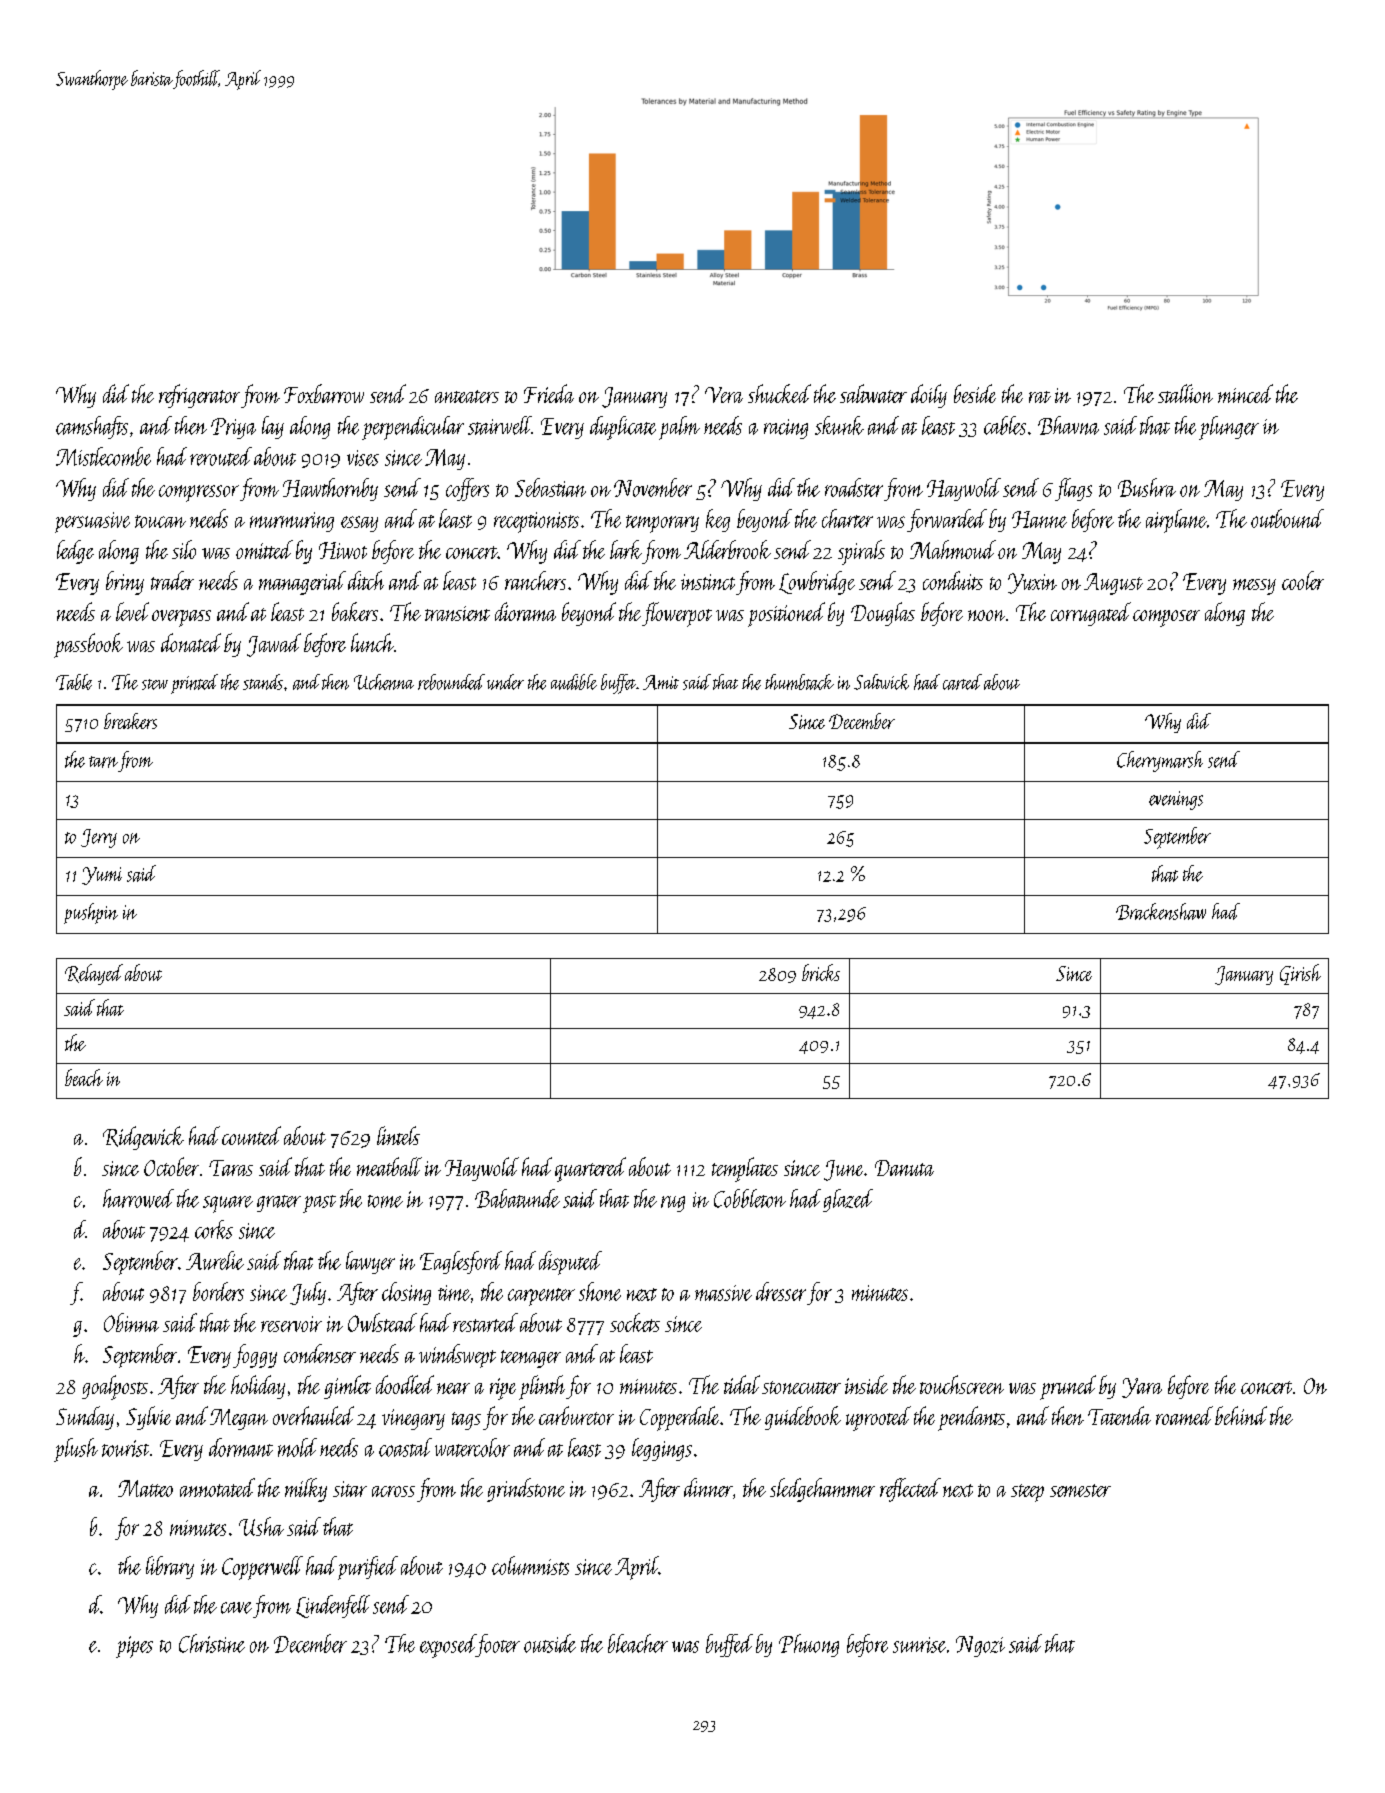 Image resolution: width=1385 pixels, height=1793 pixels. Describe the element at coordinates (975, 393) in the image. I see `beside` at that location.
